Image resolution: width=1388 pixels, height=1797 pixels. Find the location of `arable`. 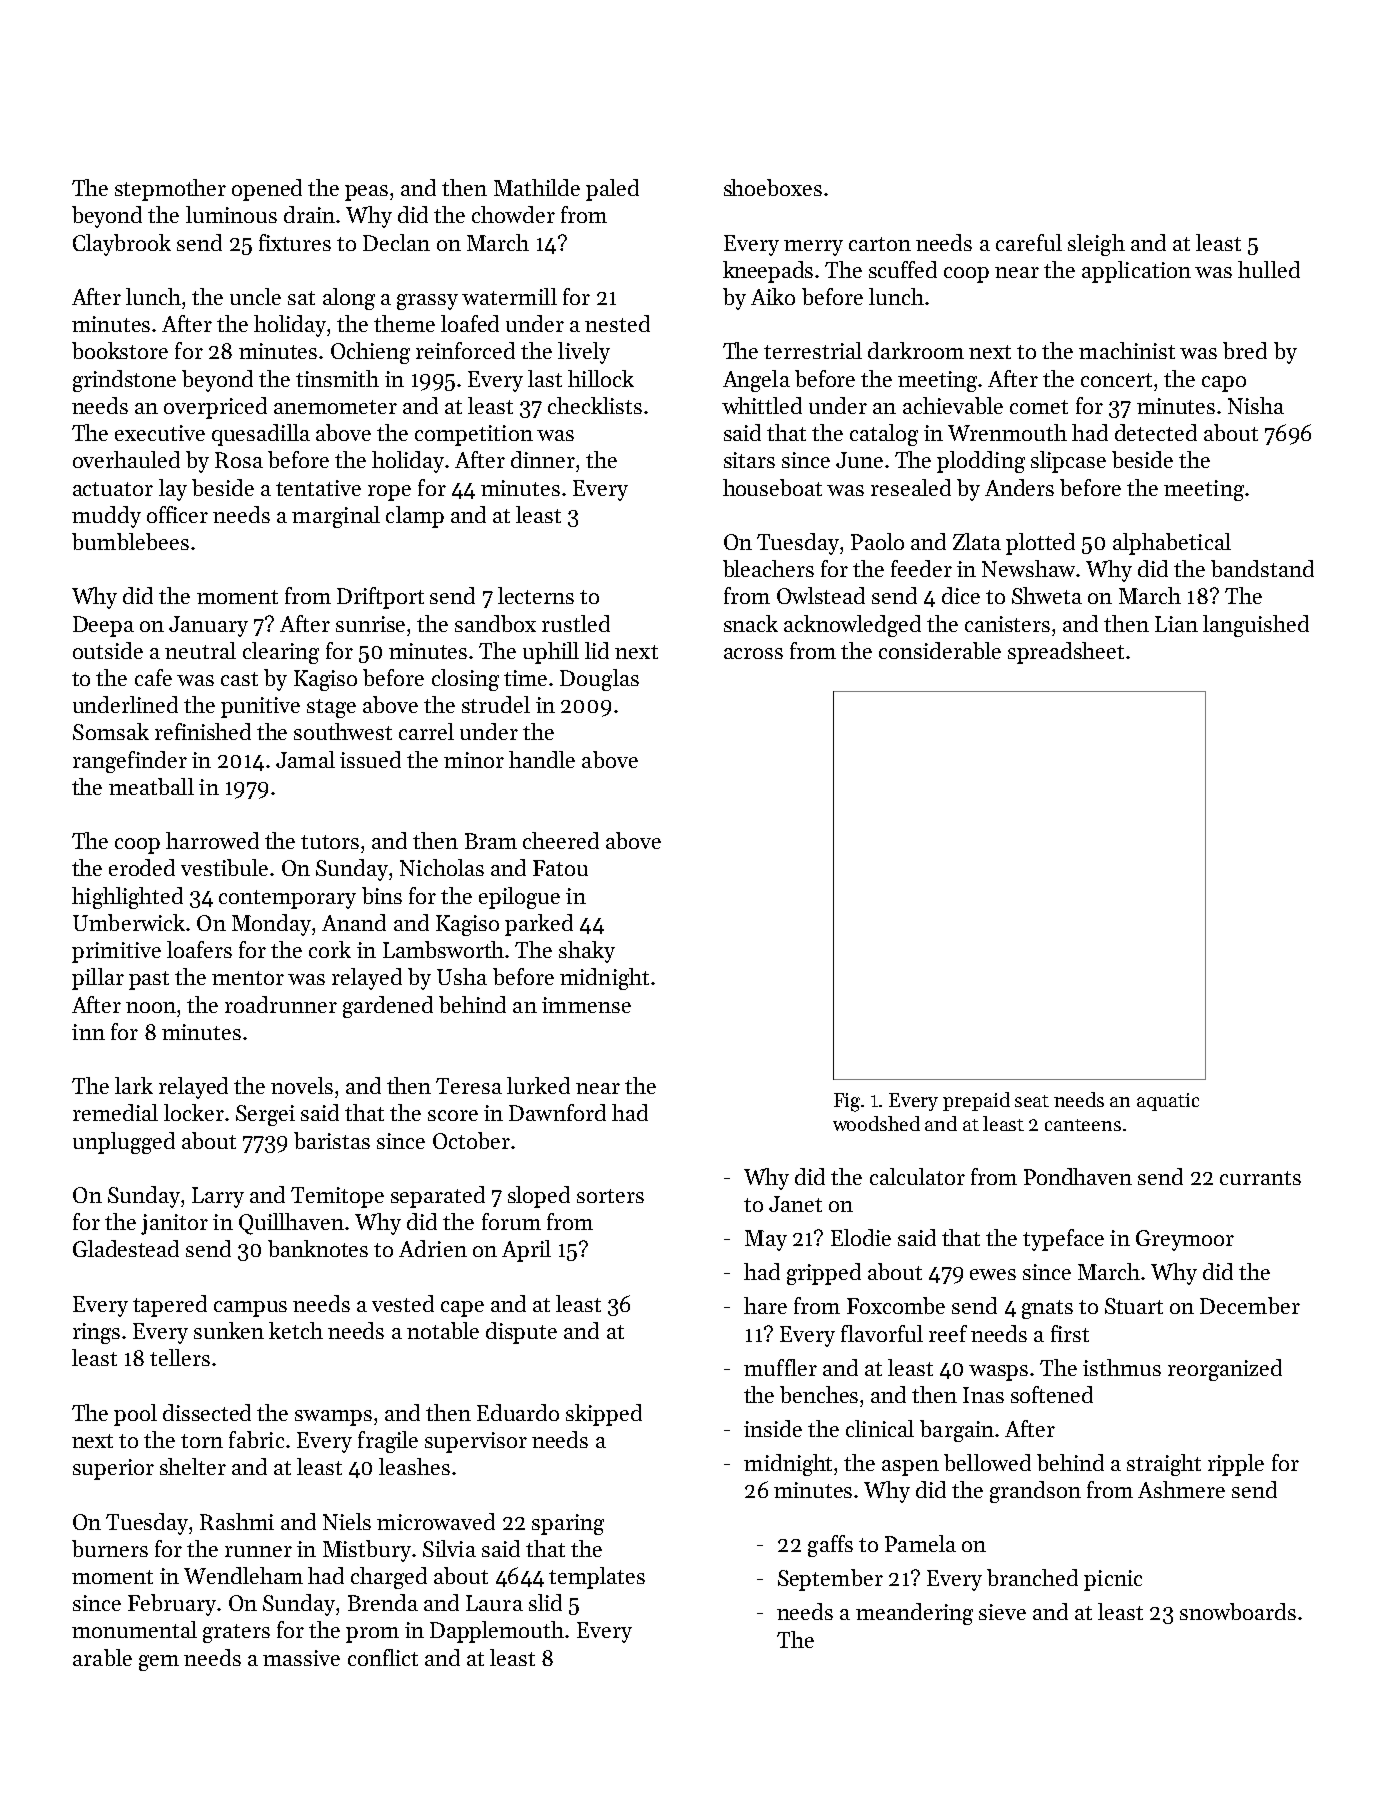

arable is located at coordinates (102, 1657).
